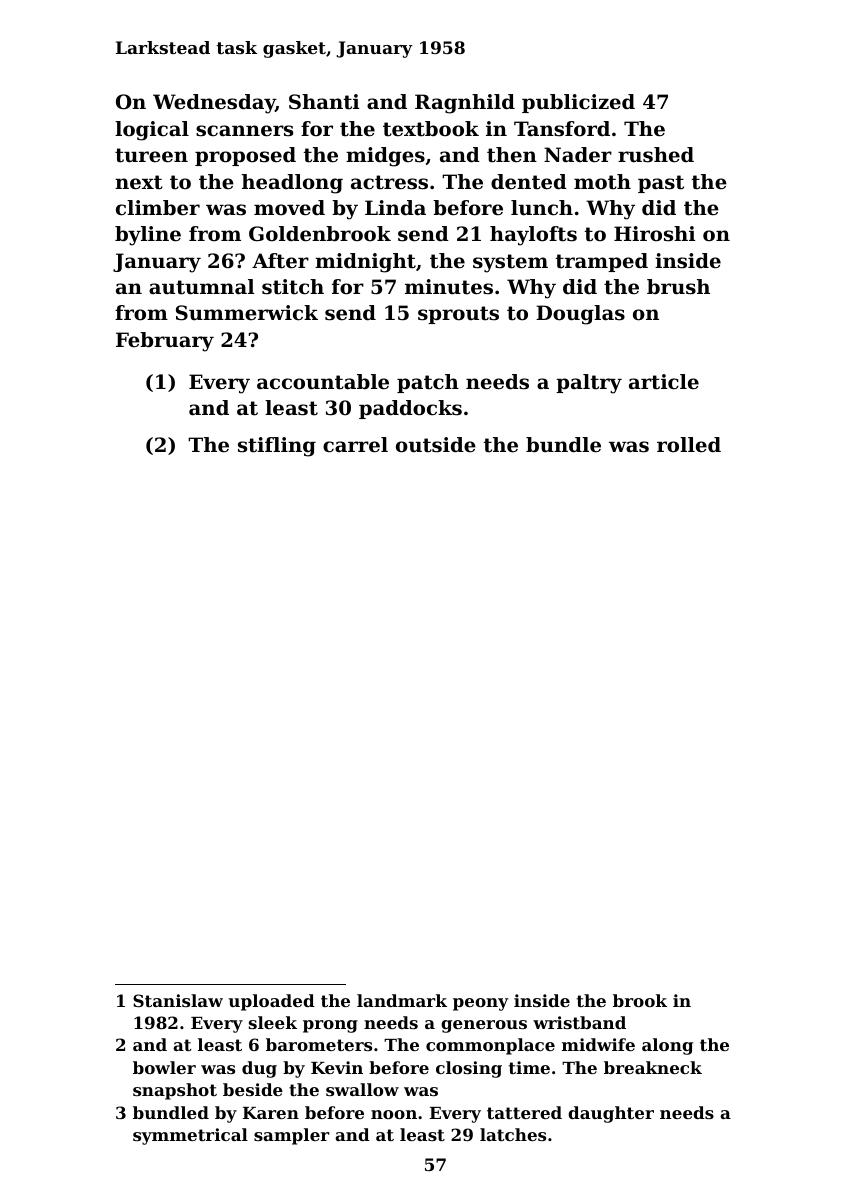  Describe the element at coordinates (337, 1067) in the screenshot. I see `Kevin` at that location.
